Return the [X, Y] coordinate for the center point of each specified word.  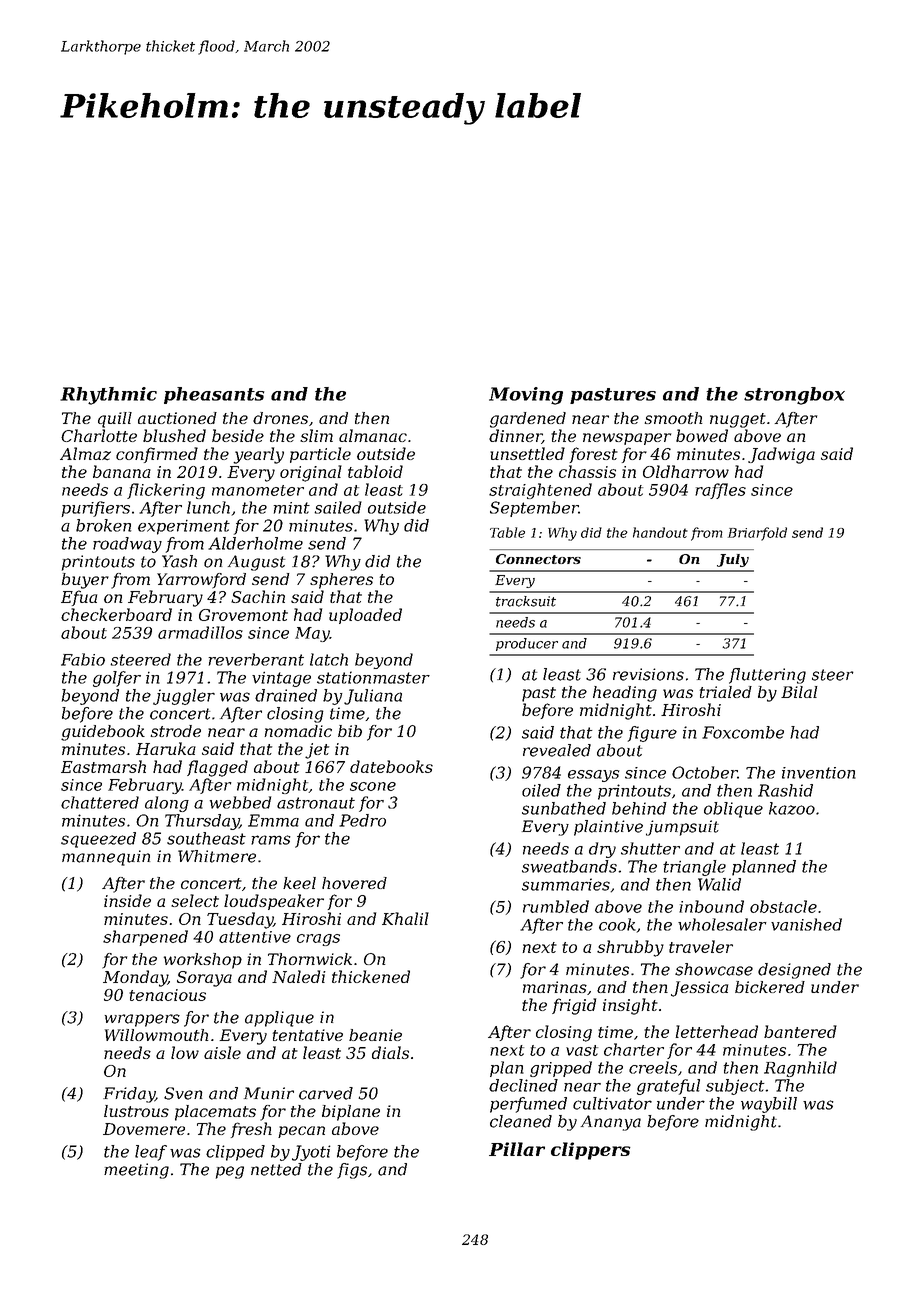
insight [630, 1006]
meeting [136, 1171]
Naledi [299, 976]
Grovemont [243, 615]
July [733, 560]
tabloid [375, 471]
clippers [590, 1151]
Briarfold [757, 534]
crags [318, 940]
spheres [341, 581]
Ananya [611, 1123]
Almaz [85, 454]
